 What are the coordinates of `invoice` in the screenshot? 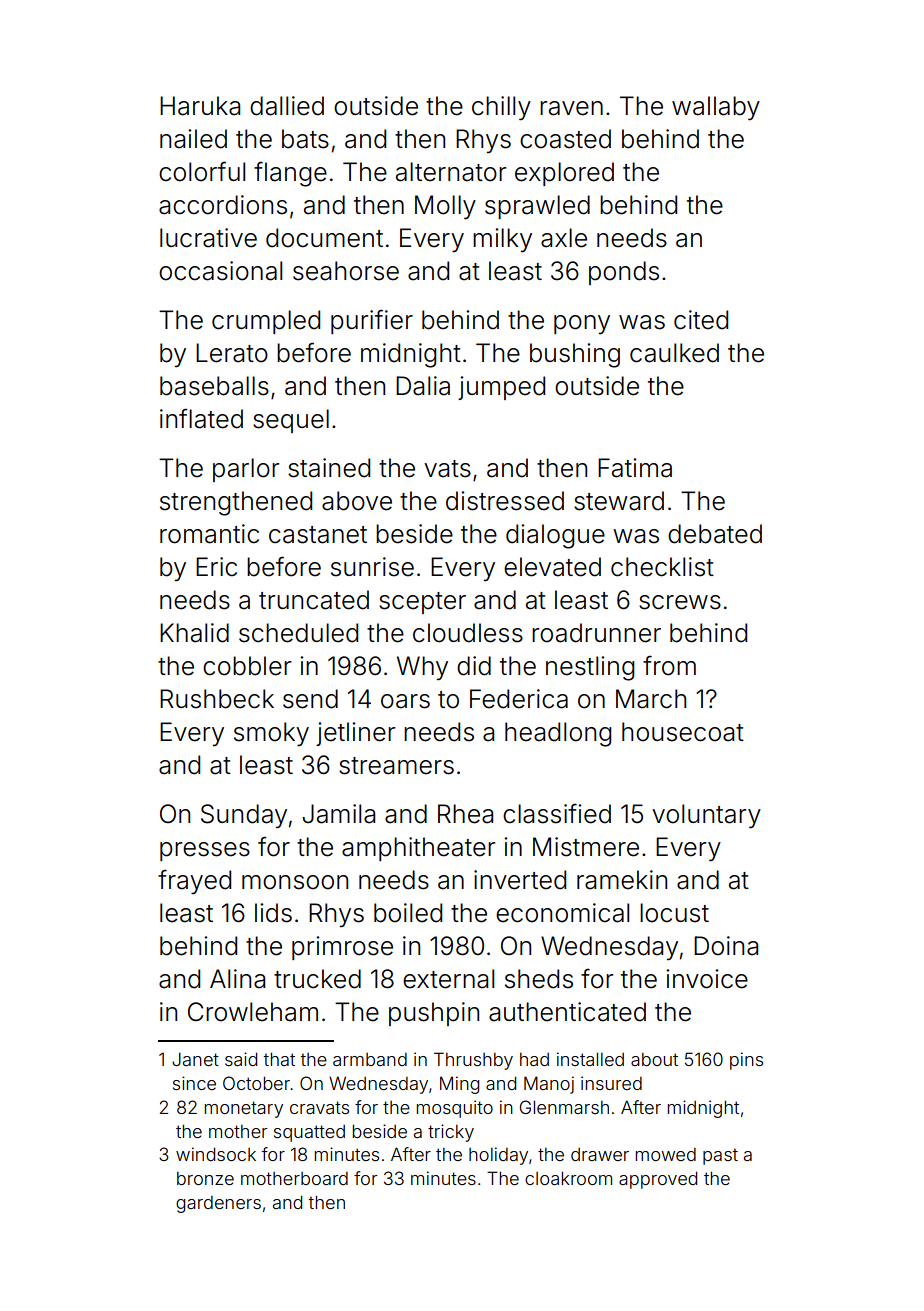 It's located at (707, 979).
